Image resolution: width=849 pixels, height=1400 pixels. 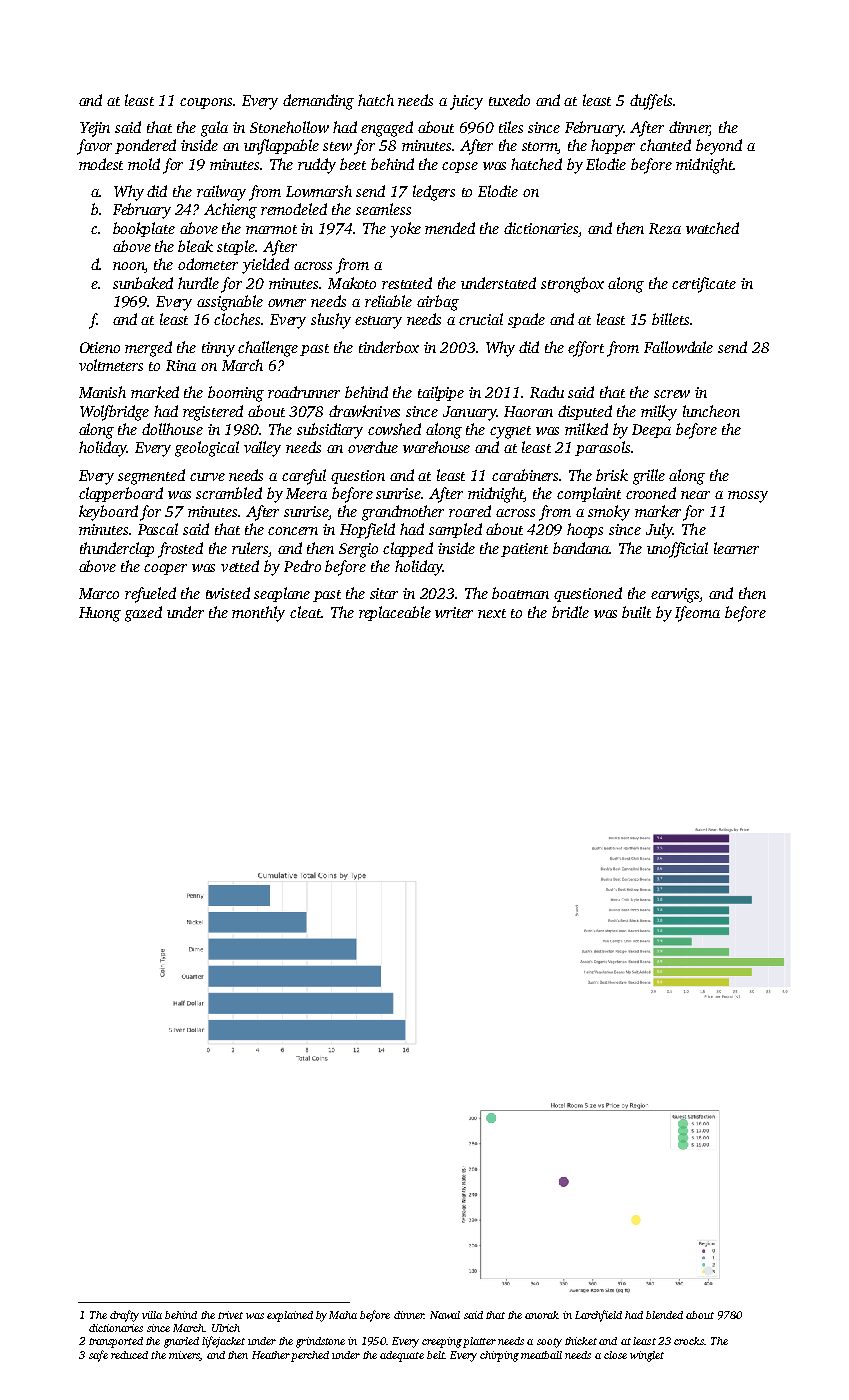 I want to click on belt, so click(x=435, y=1355).
